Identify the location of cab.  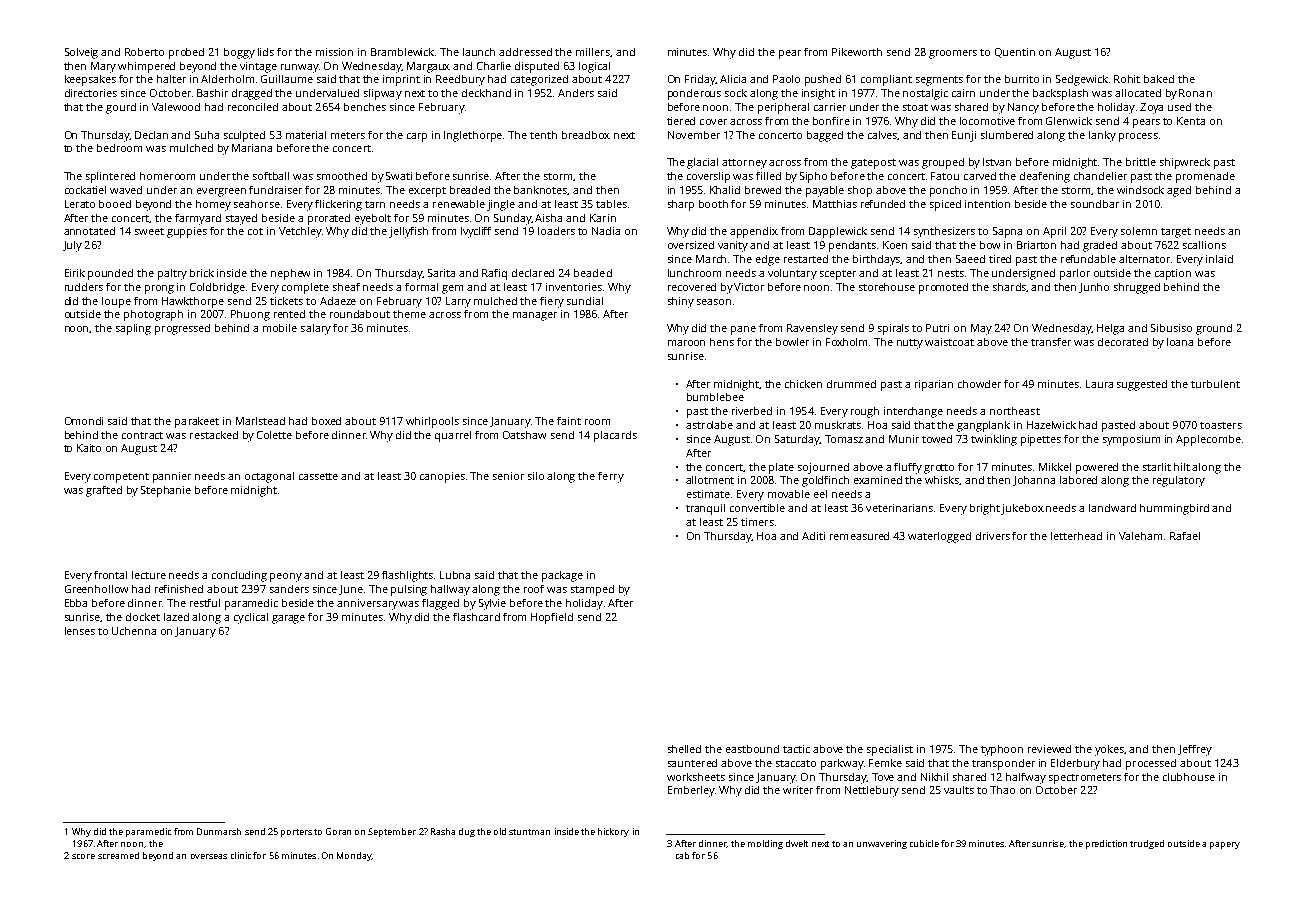
(682, 855).
